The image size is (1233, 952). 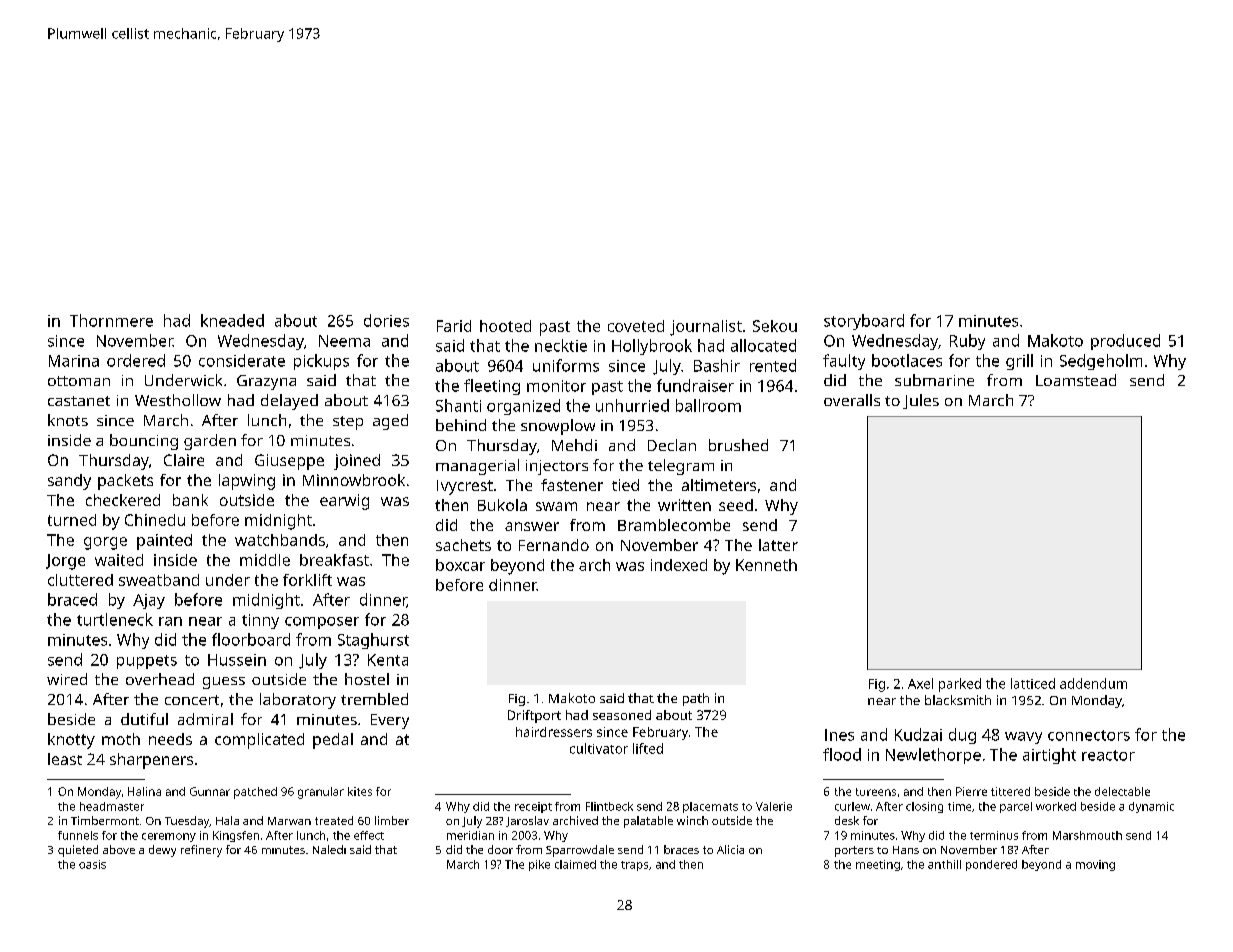 I want to click on oasis, so click(x=92, y=864).
